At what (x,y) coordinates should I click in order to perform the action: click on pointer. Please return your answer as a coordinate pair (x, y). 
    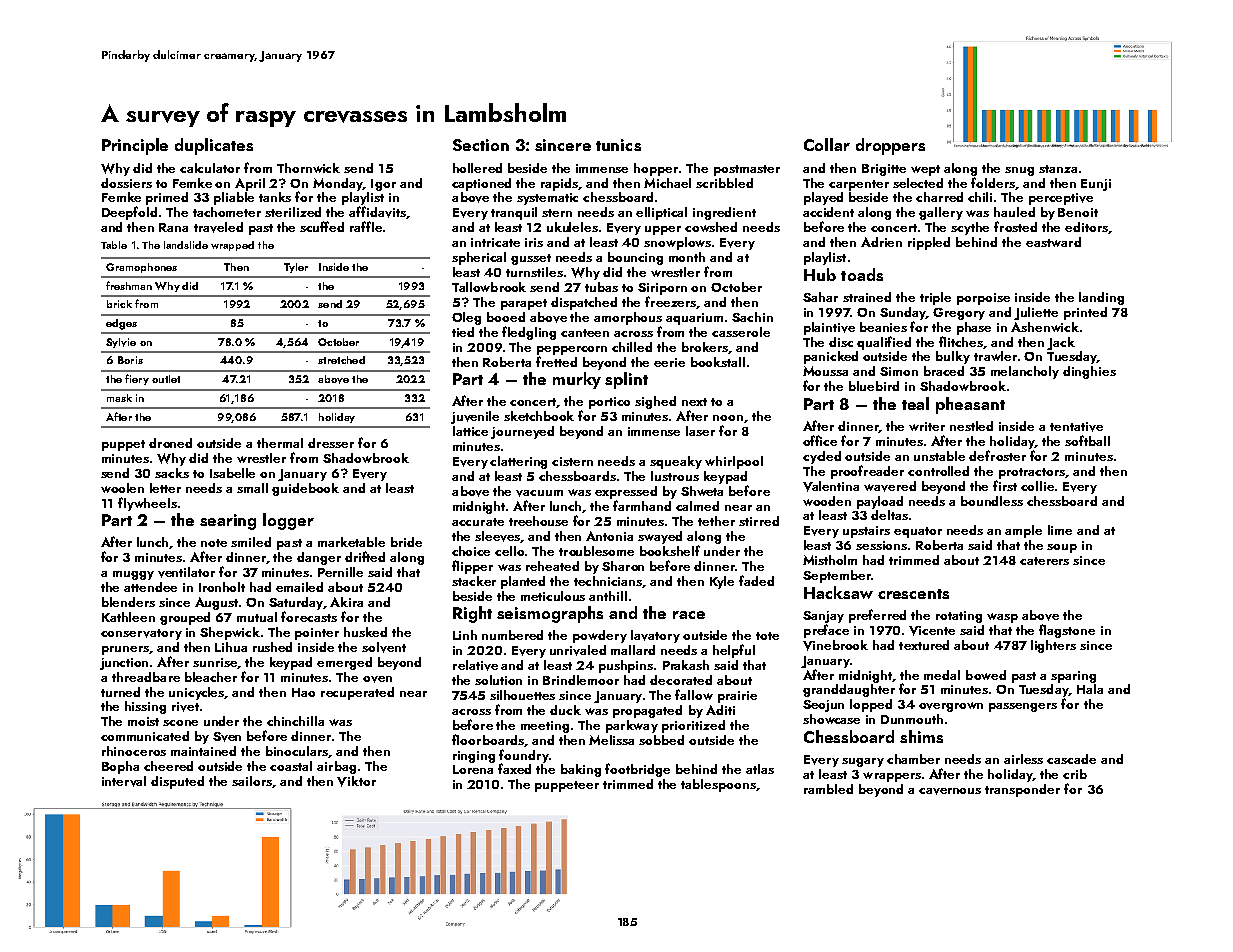
    Looking at the image, I should click on (317, 634).
